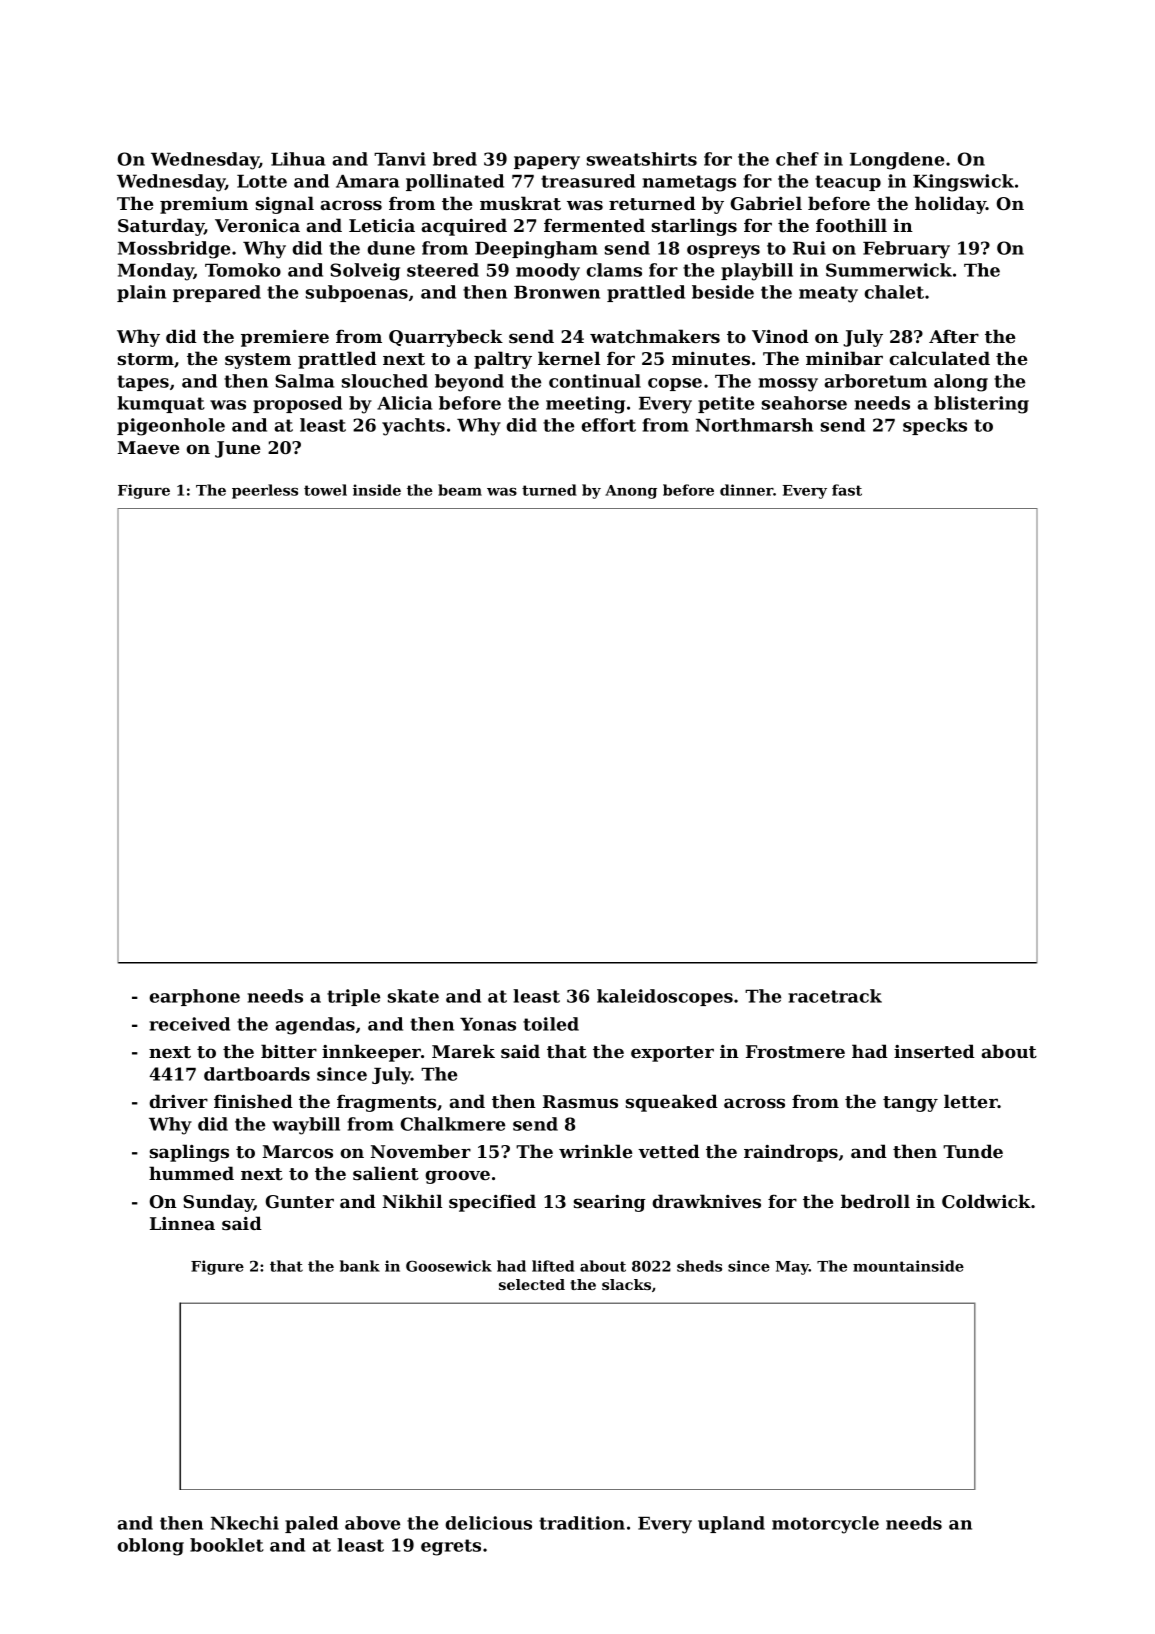  I want to click on continual, so click(595, 381).
